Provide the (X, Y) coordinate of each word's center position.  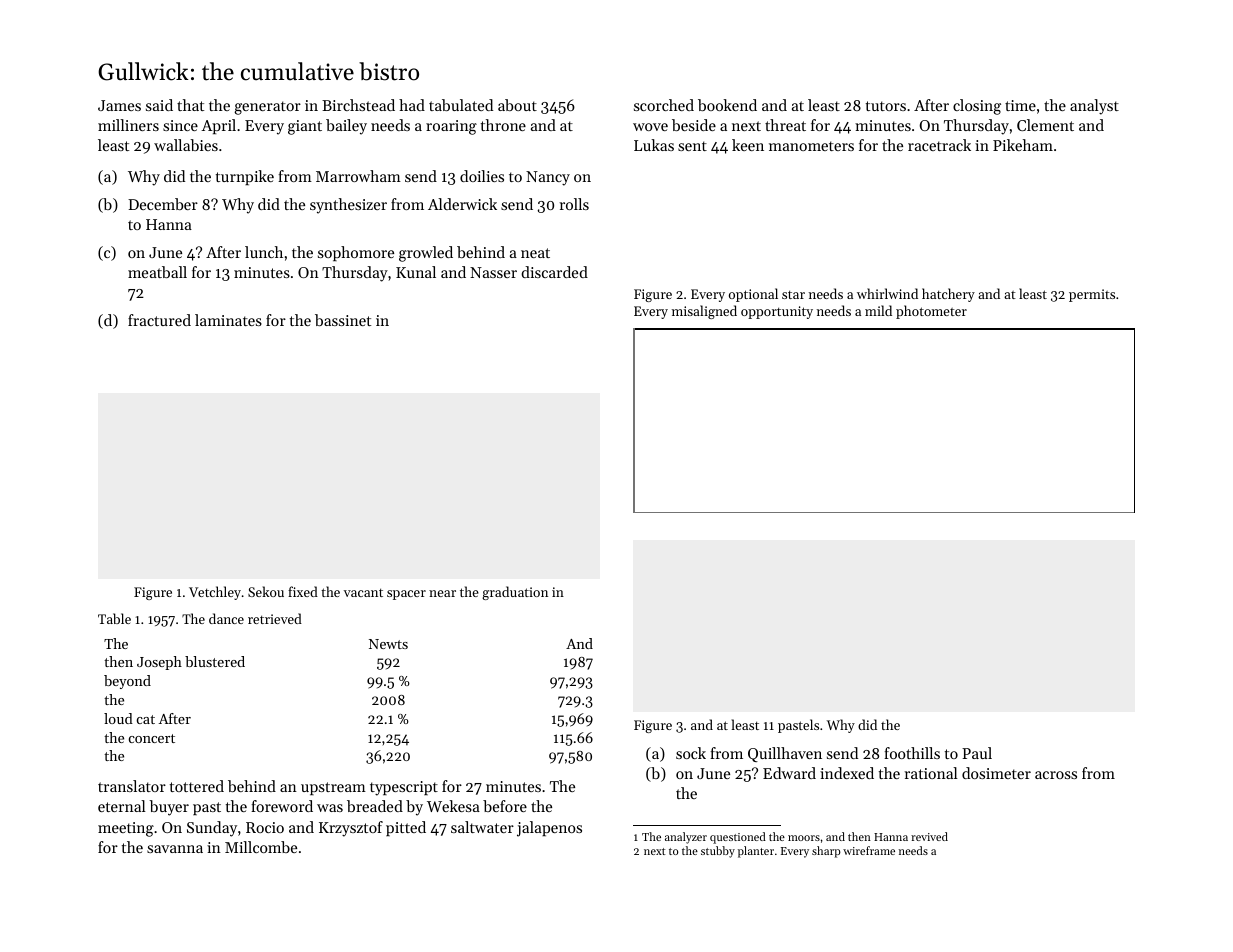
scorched (664, 105)
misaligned (704, 312)
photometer (931, 312)
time (1020, 105)
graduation (515, 593)
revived (929, 836)
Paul (977, 753)
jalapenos (549, 829)
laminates (228, 320)
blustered (215, 661)
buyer (169, 808)
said (159, 105)
